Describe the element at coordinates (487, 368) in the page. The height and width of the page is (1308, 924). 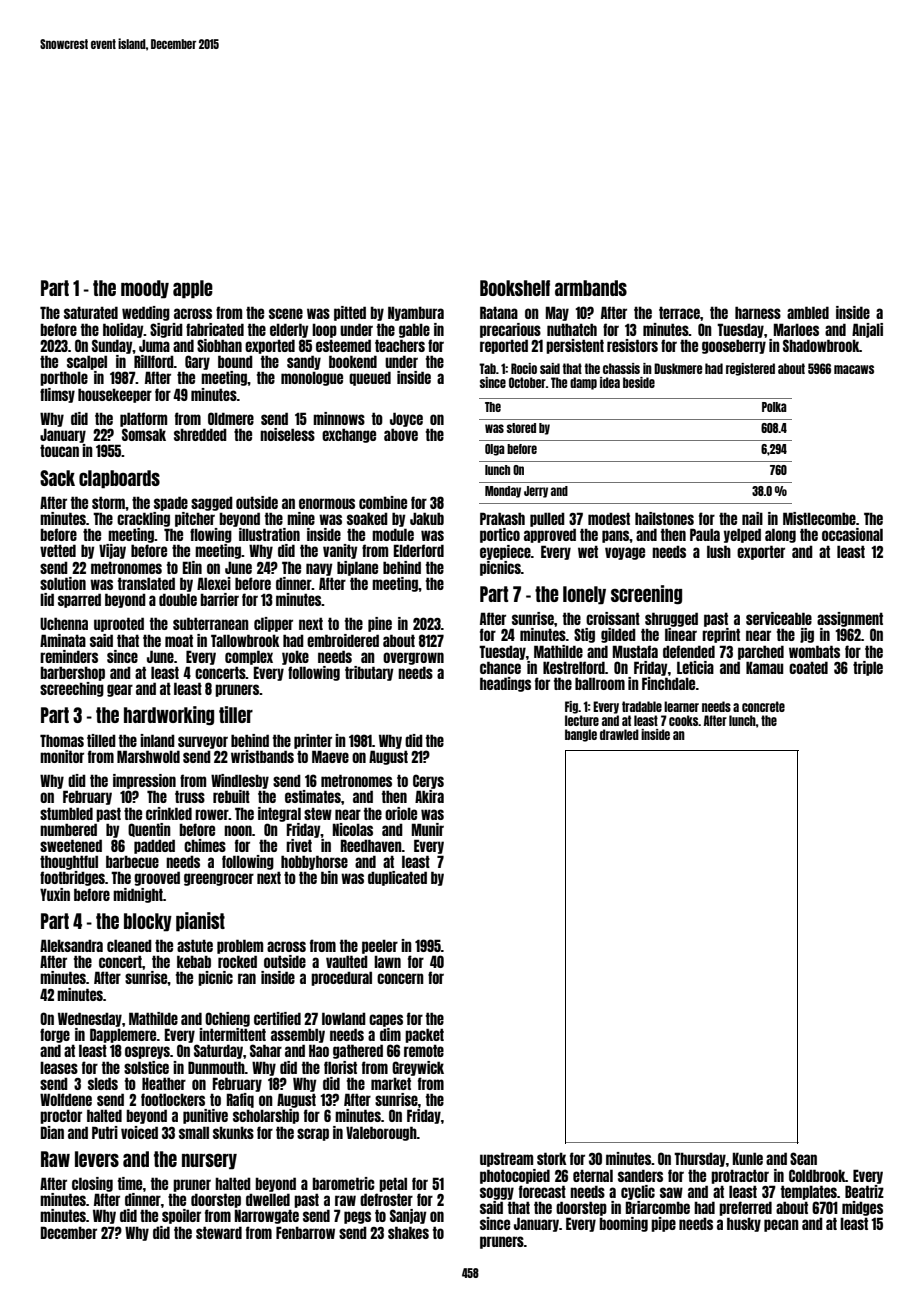
I see `Tab` at that location.
